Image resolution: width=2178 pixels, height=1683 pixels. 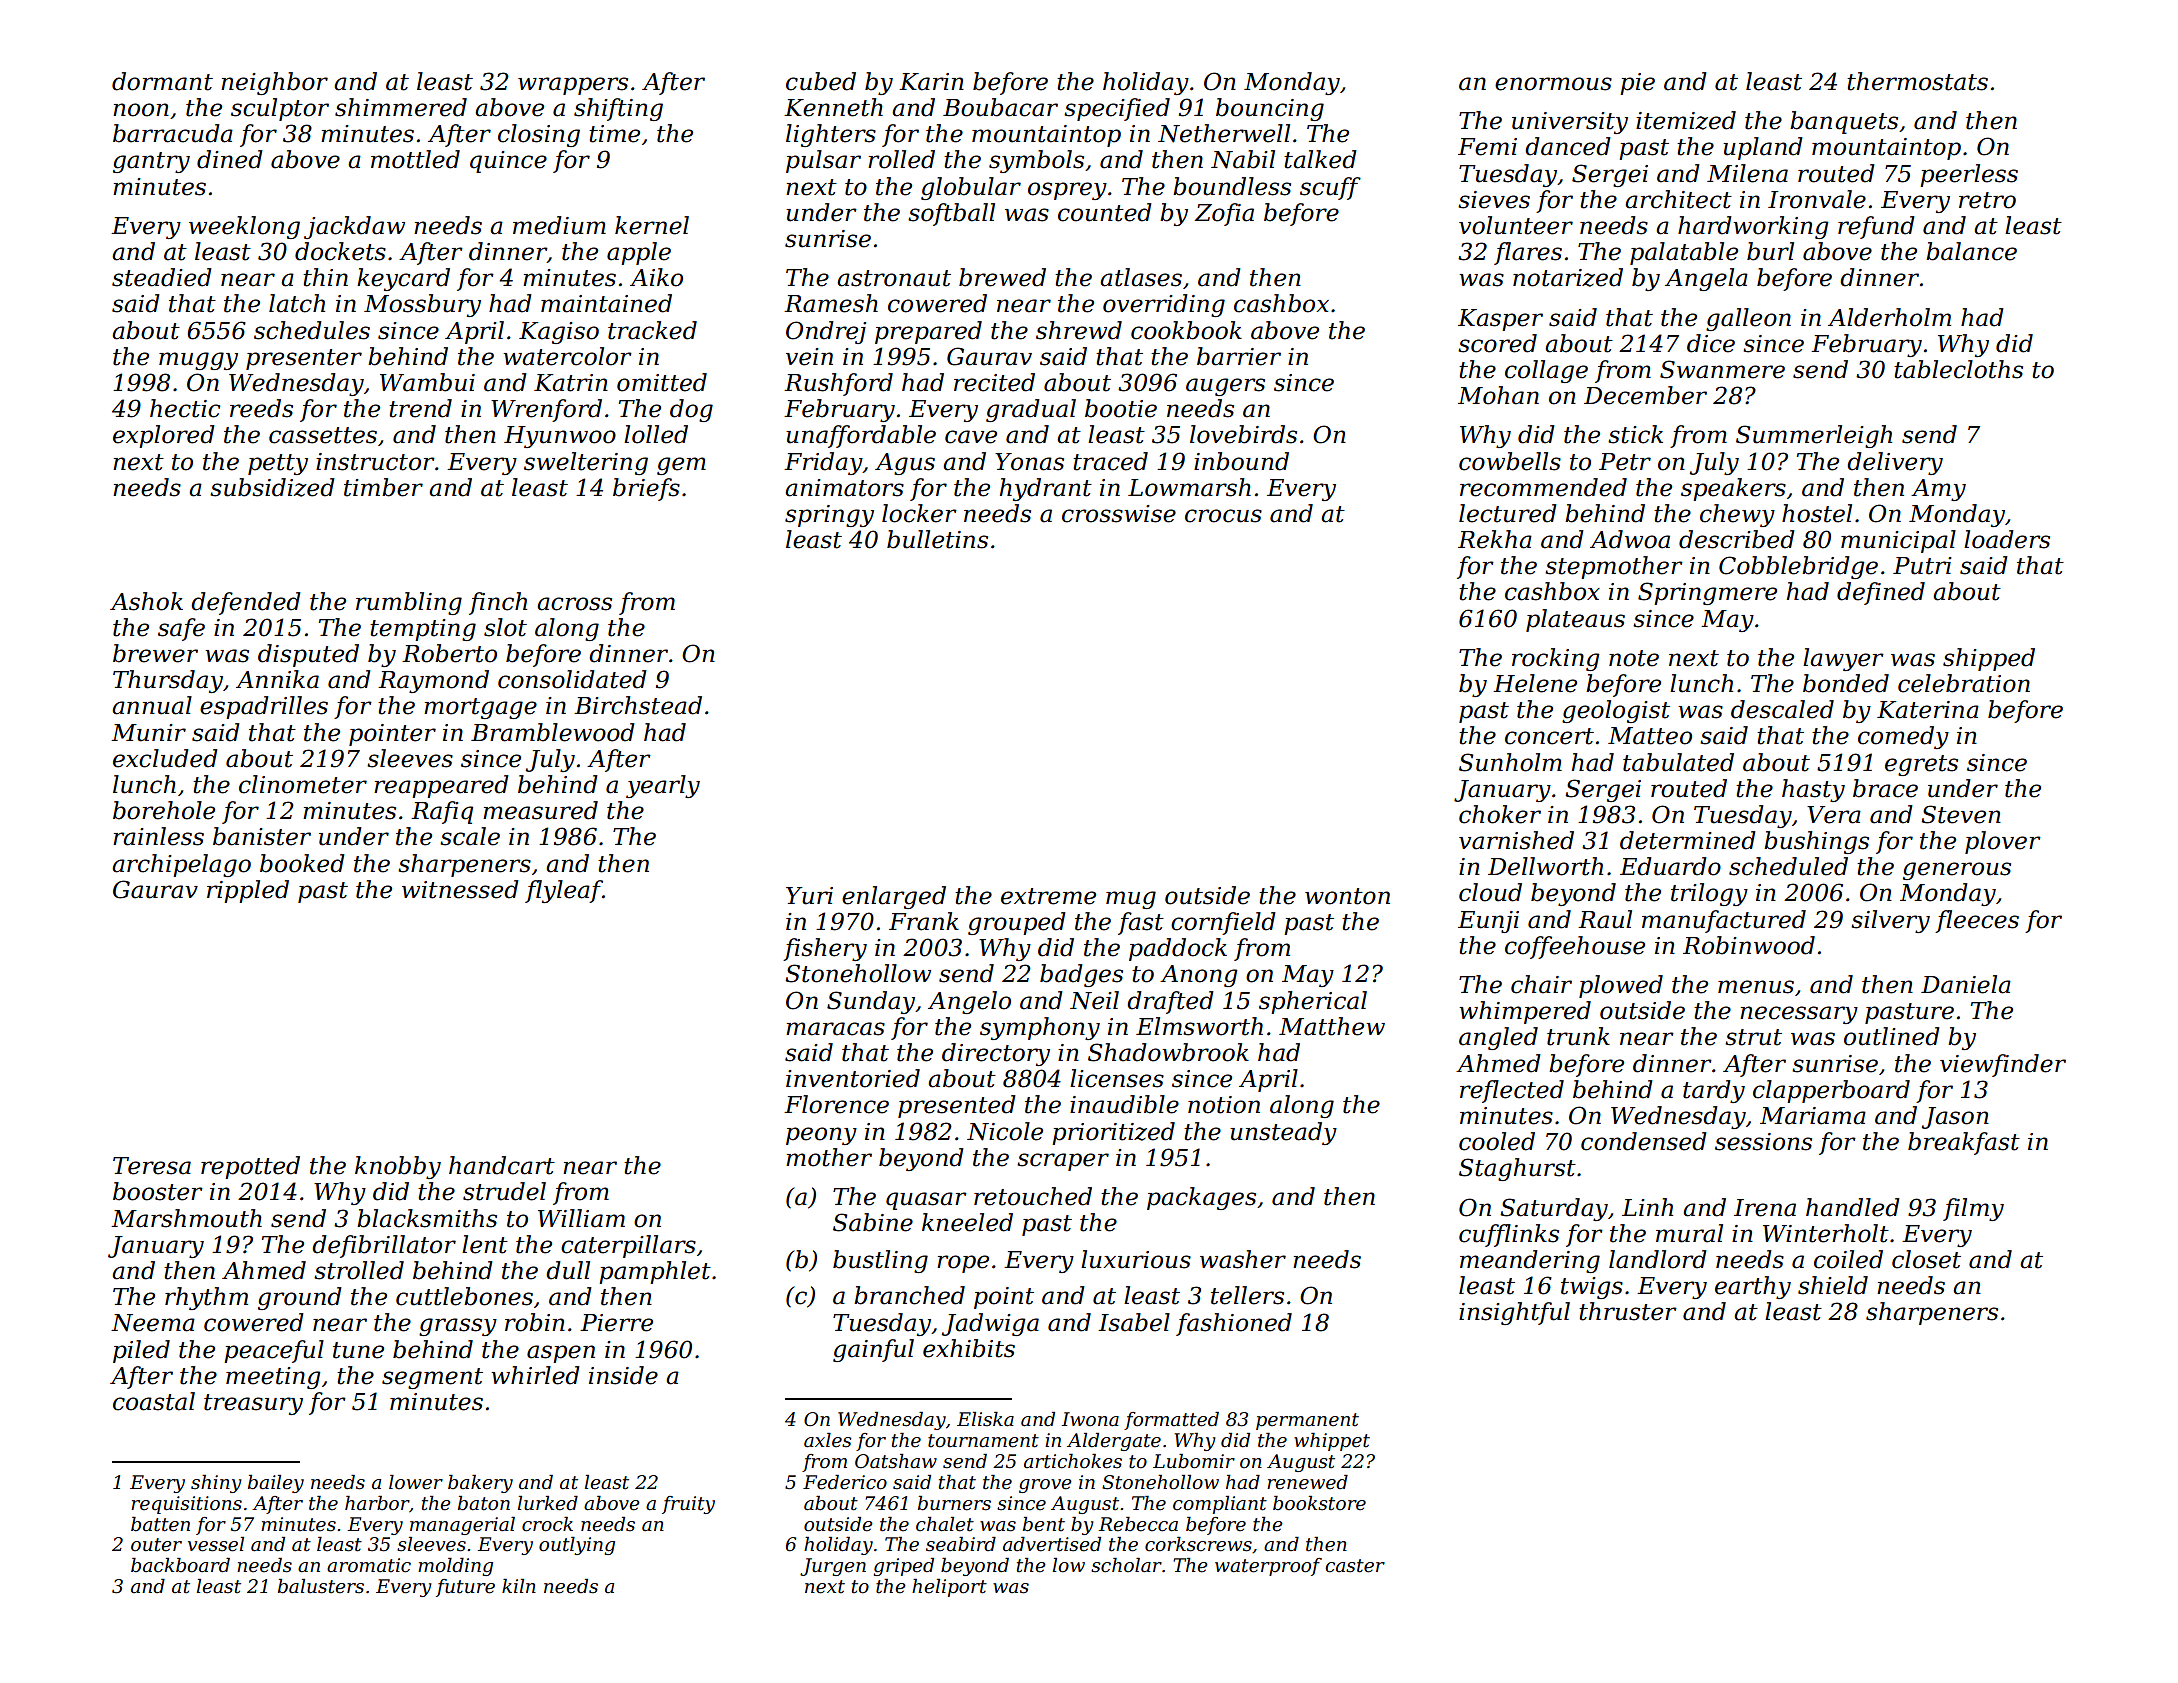 I want to click on coastal, so click(x=154, y=1401).
